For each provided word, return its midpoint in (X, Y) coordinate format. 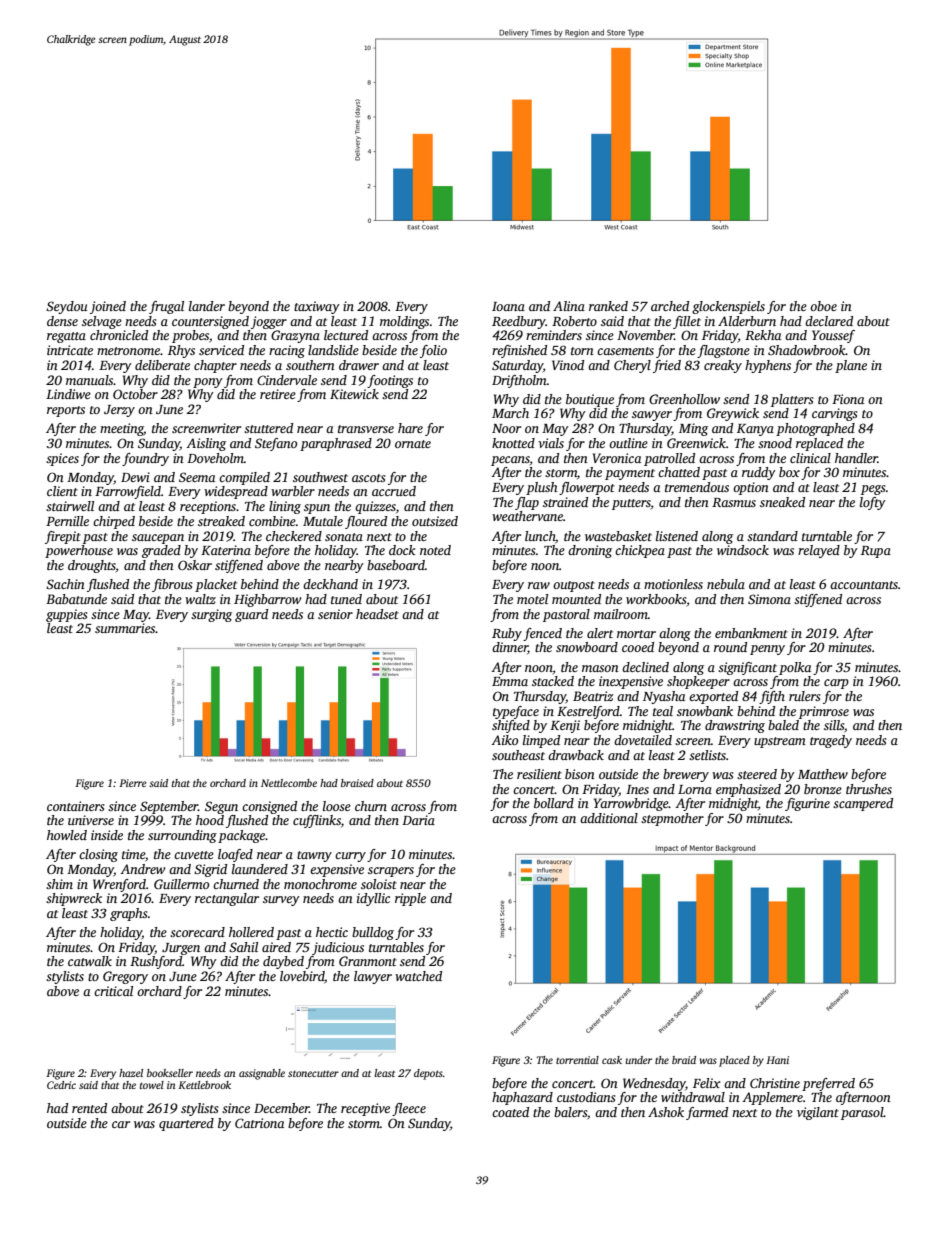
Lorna (695, 789)
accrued (394, 491)
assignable (262, 1074)
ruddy (759, 473)
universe (91, 820)
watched (418, 976)
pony (208, 383)
